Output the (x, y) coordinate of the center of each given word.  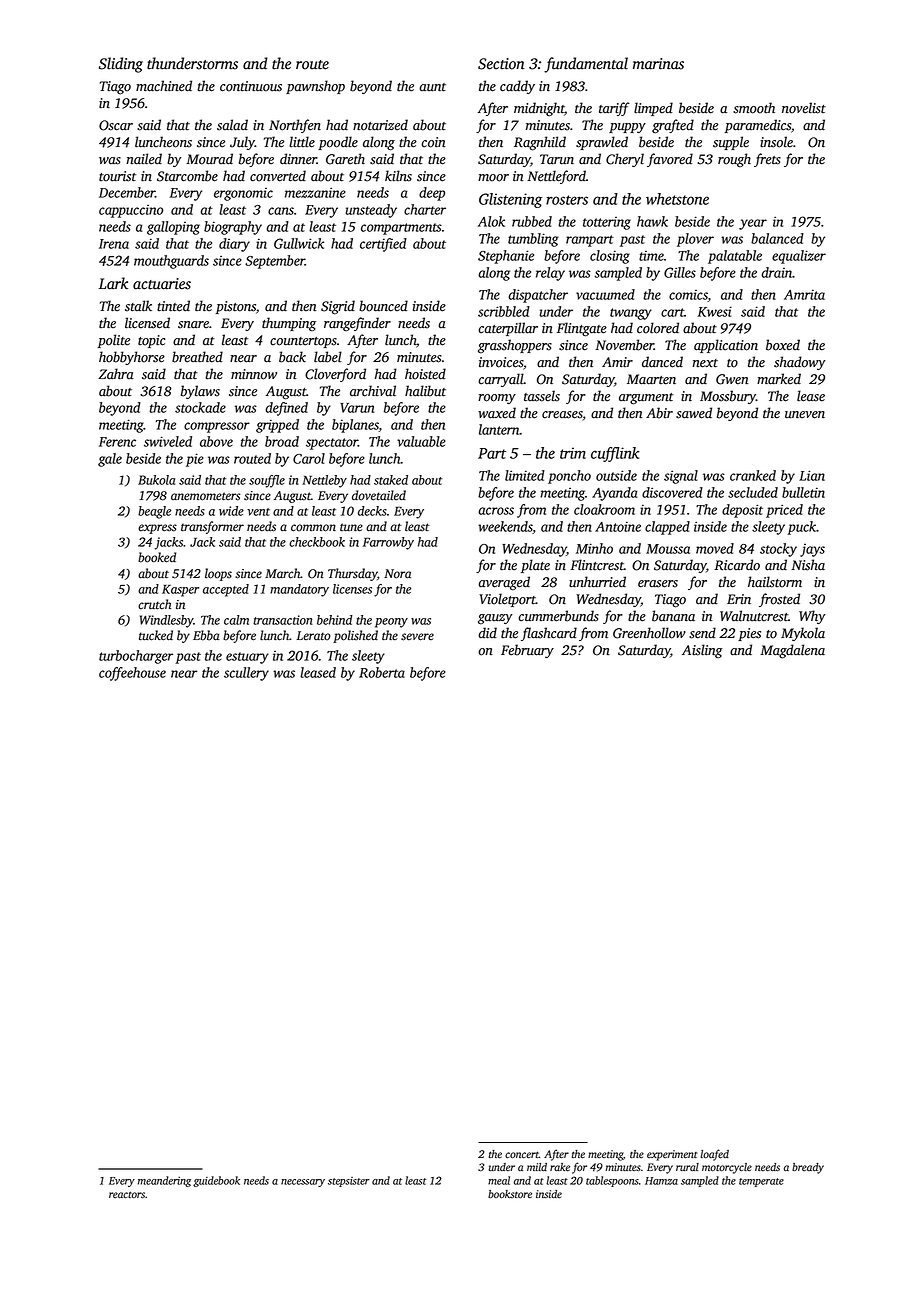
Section (501, 64)
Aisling (702, 651)
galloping (173, 228)
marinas (658, 64)
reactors (127, 1195)
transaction (283, 620)
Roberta (382, 672)
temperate (761, 1182)
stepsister (349, 1182)
